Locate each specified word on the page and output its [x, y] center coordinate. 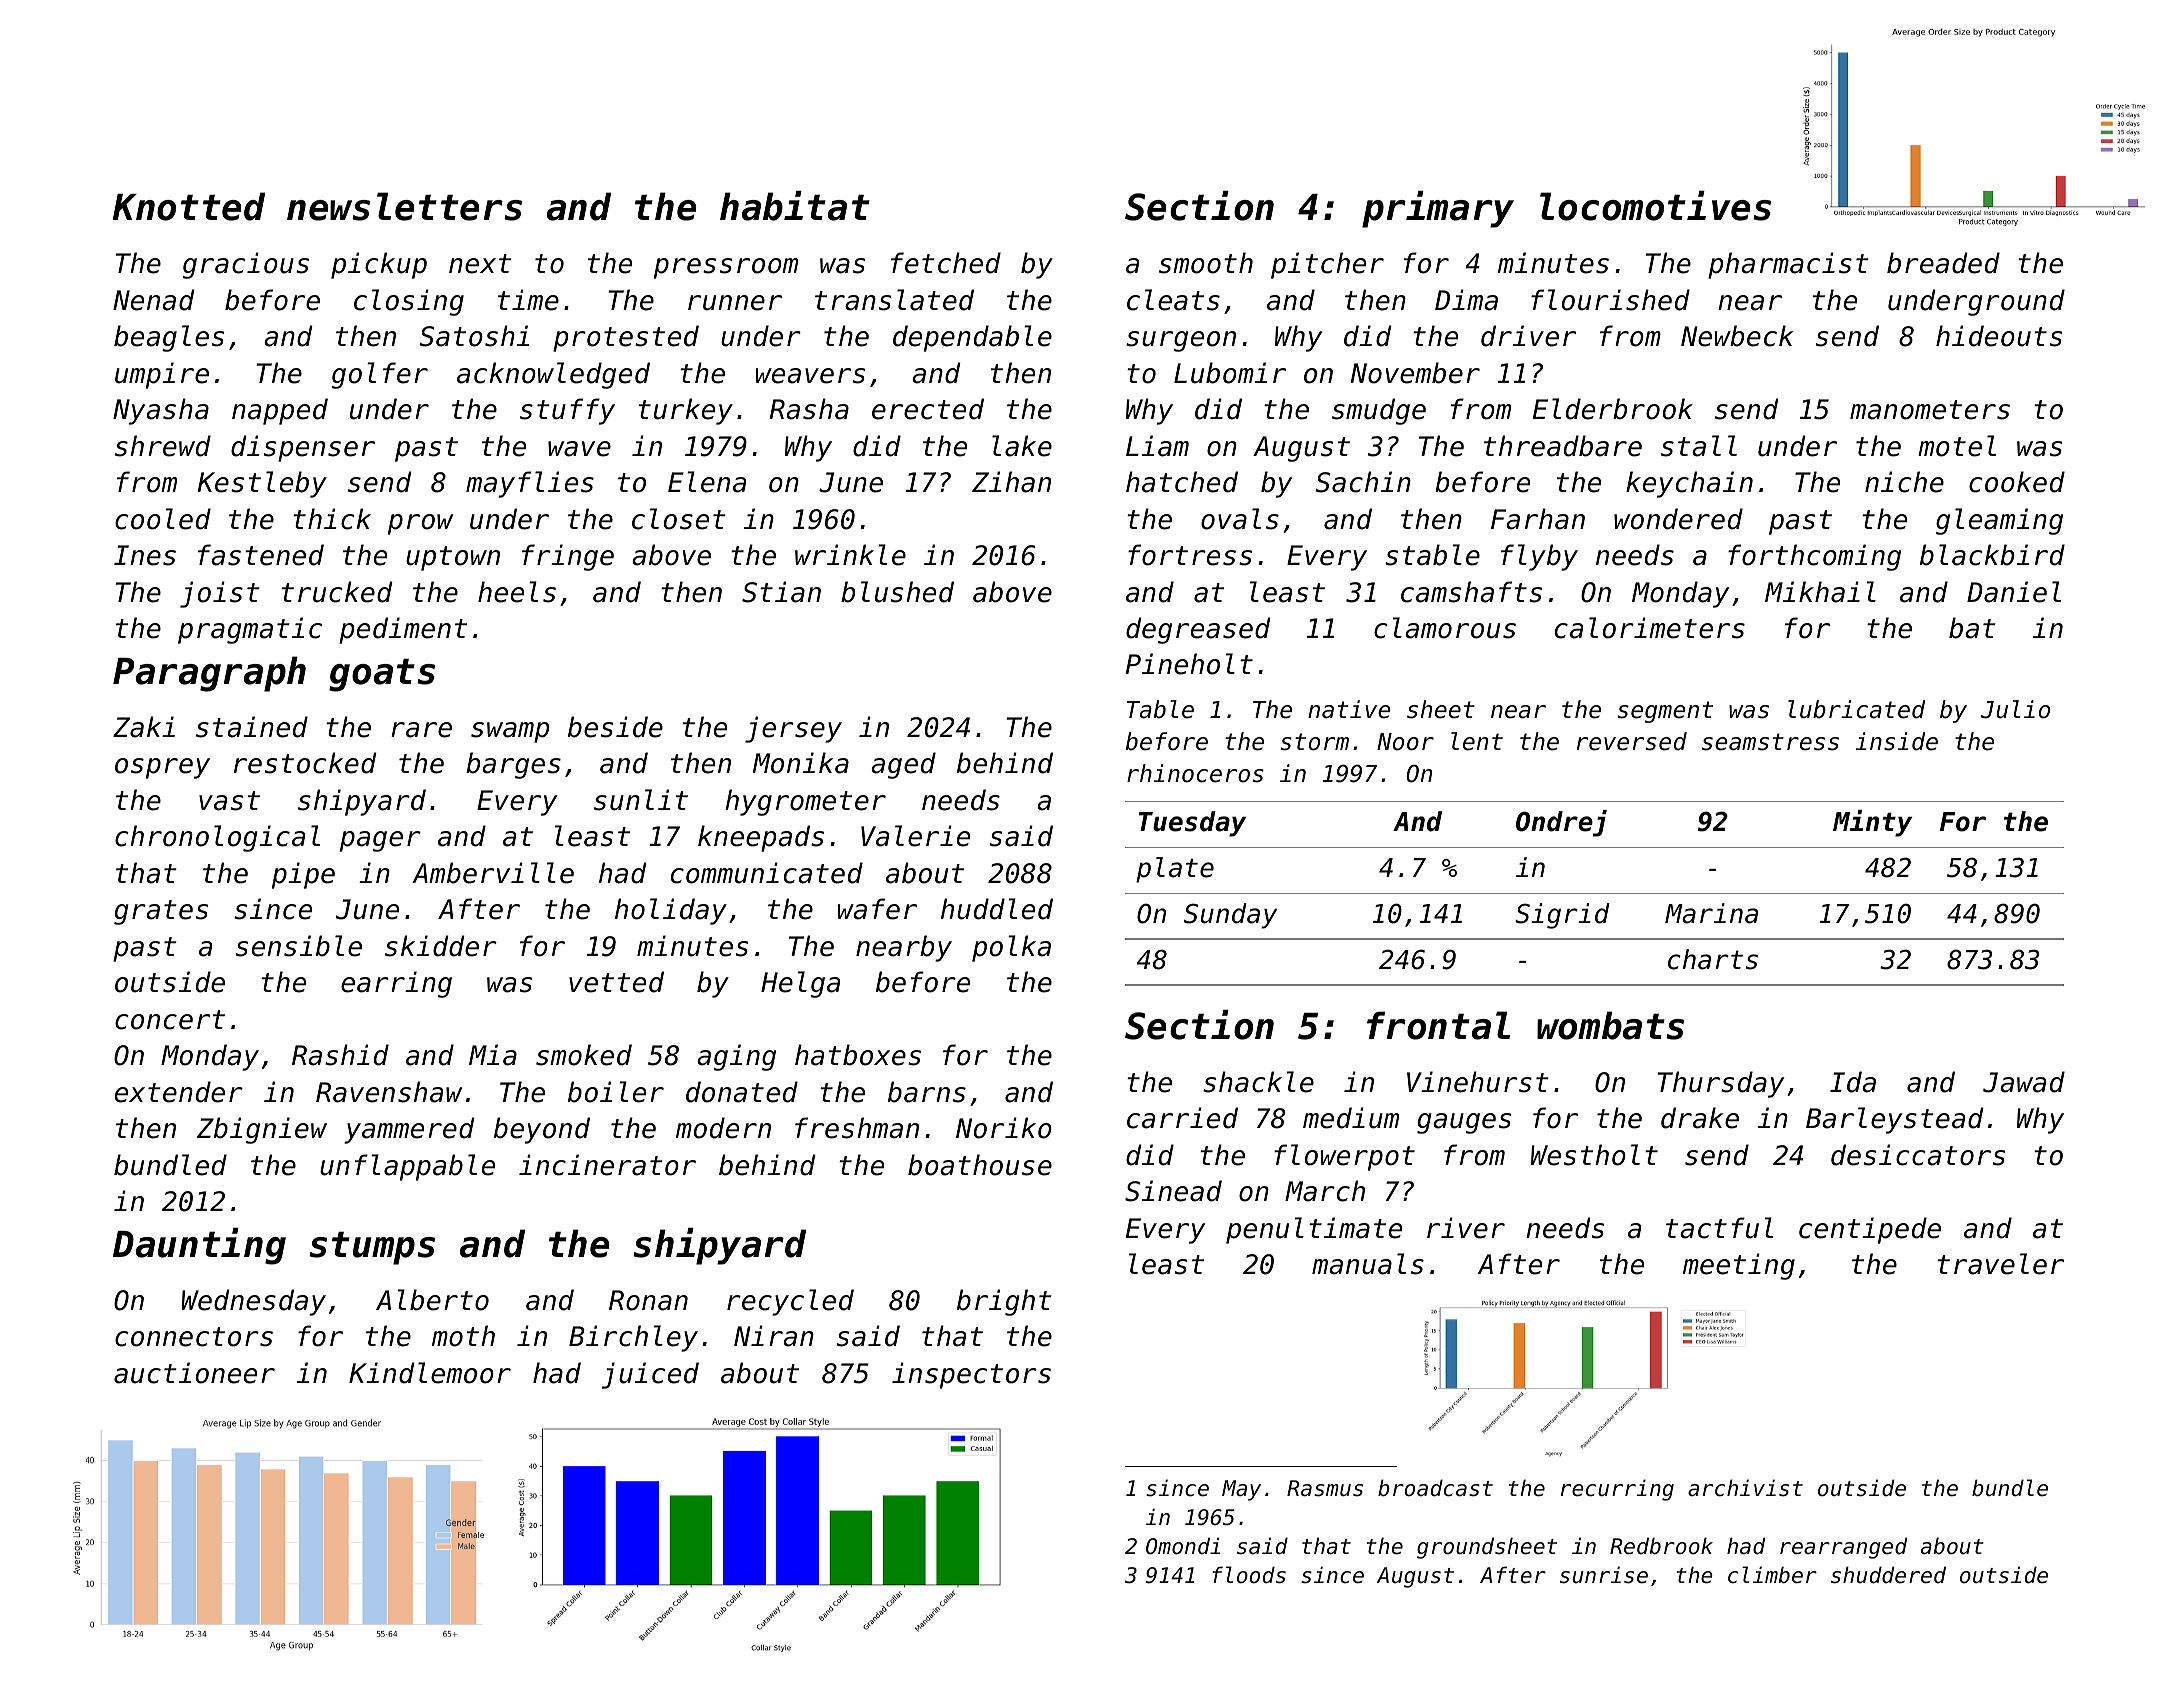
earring [396, 984]
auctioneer [194, 1373]
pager [380, 841]
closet [679, 519]
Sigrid [1562, 916]
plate [1175, 870]
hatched [1182, 482]
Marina [1711, 913]
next [480, 264]
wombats [1610, 1025]
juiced [650, 1375]
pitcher [1327, 265]
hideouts [1999, 336]
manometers [1930, 410]
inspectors [971, 1375]
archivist [1745, 1488]
